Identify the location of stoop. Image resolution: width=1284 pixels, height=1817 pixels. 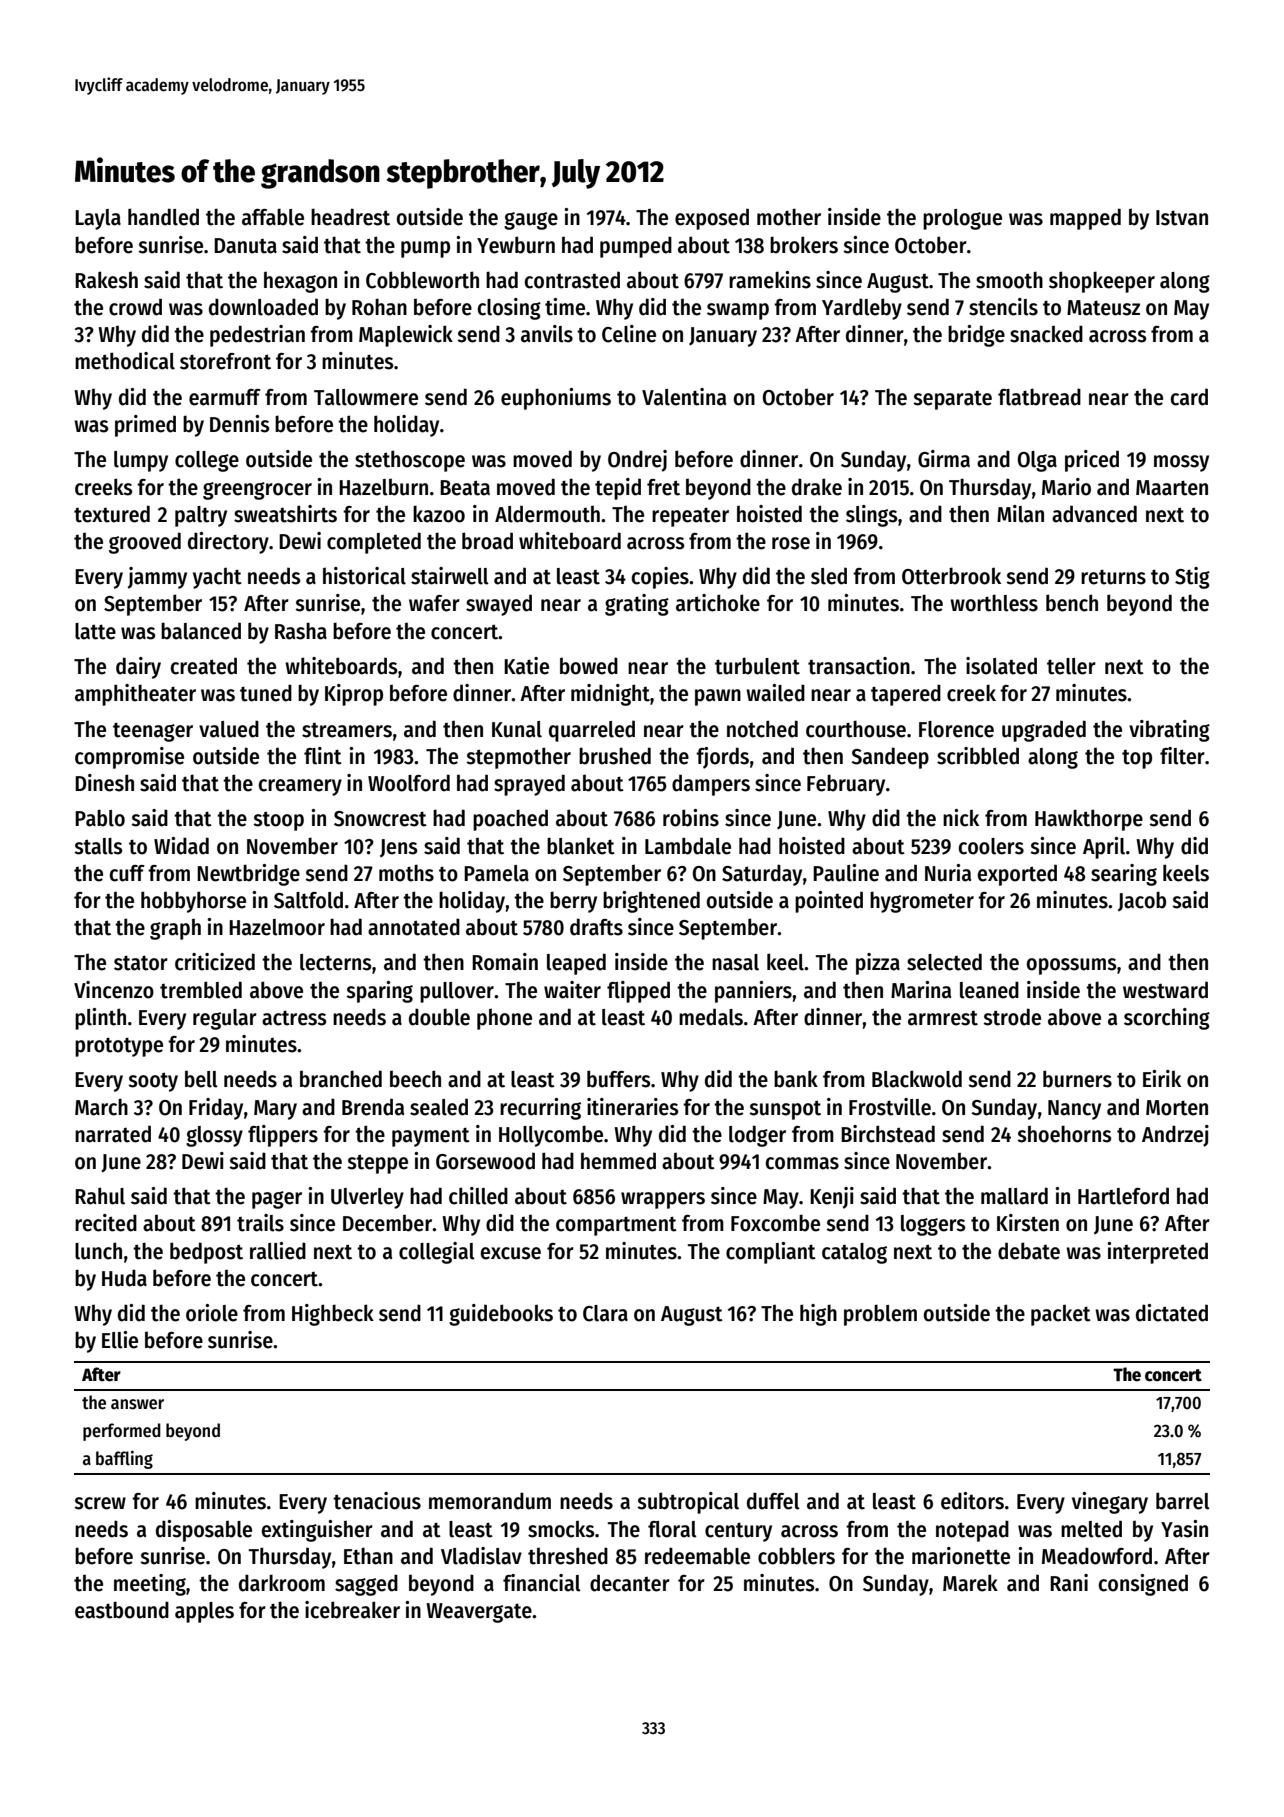
(278, 821).
